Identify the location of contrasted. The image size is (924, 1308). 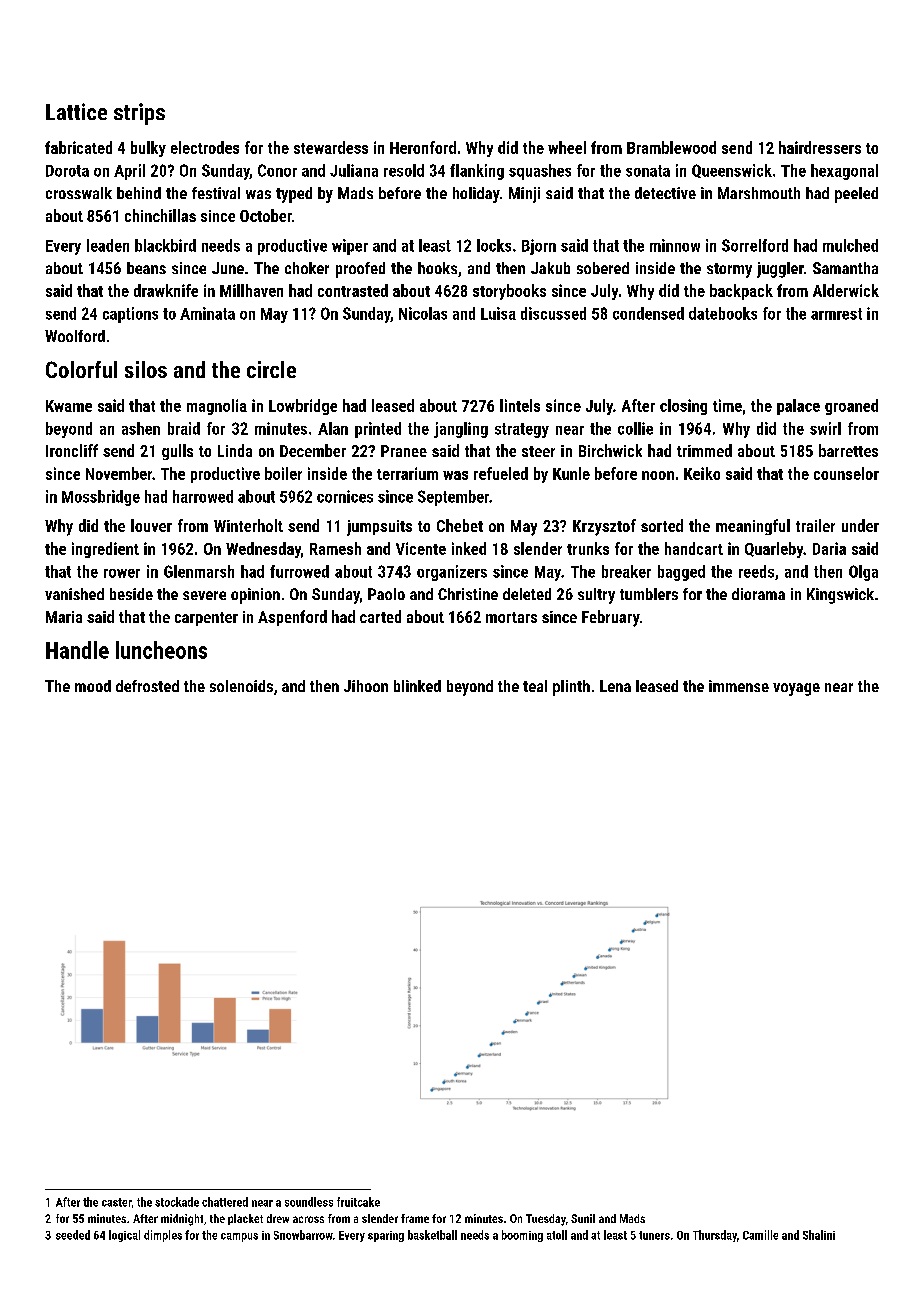
(353, 290).
